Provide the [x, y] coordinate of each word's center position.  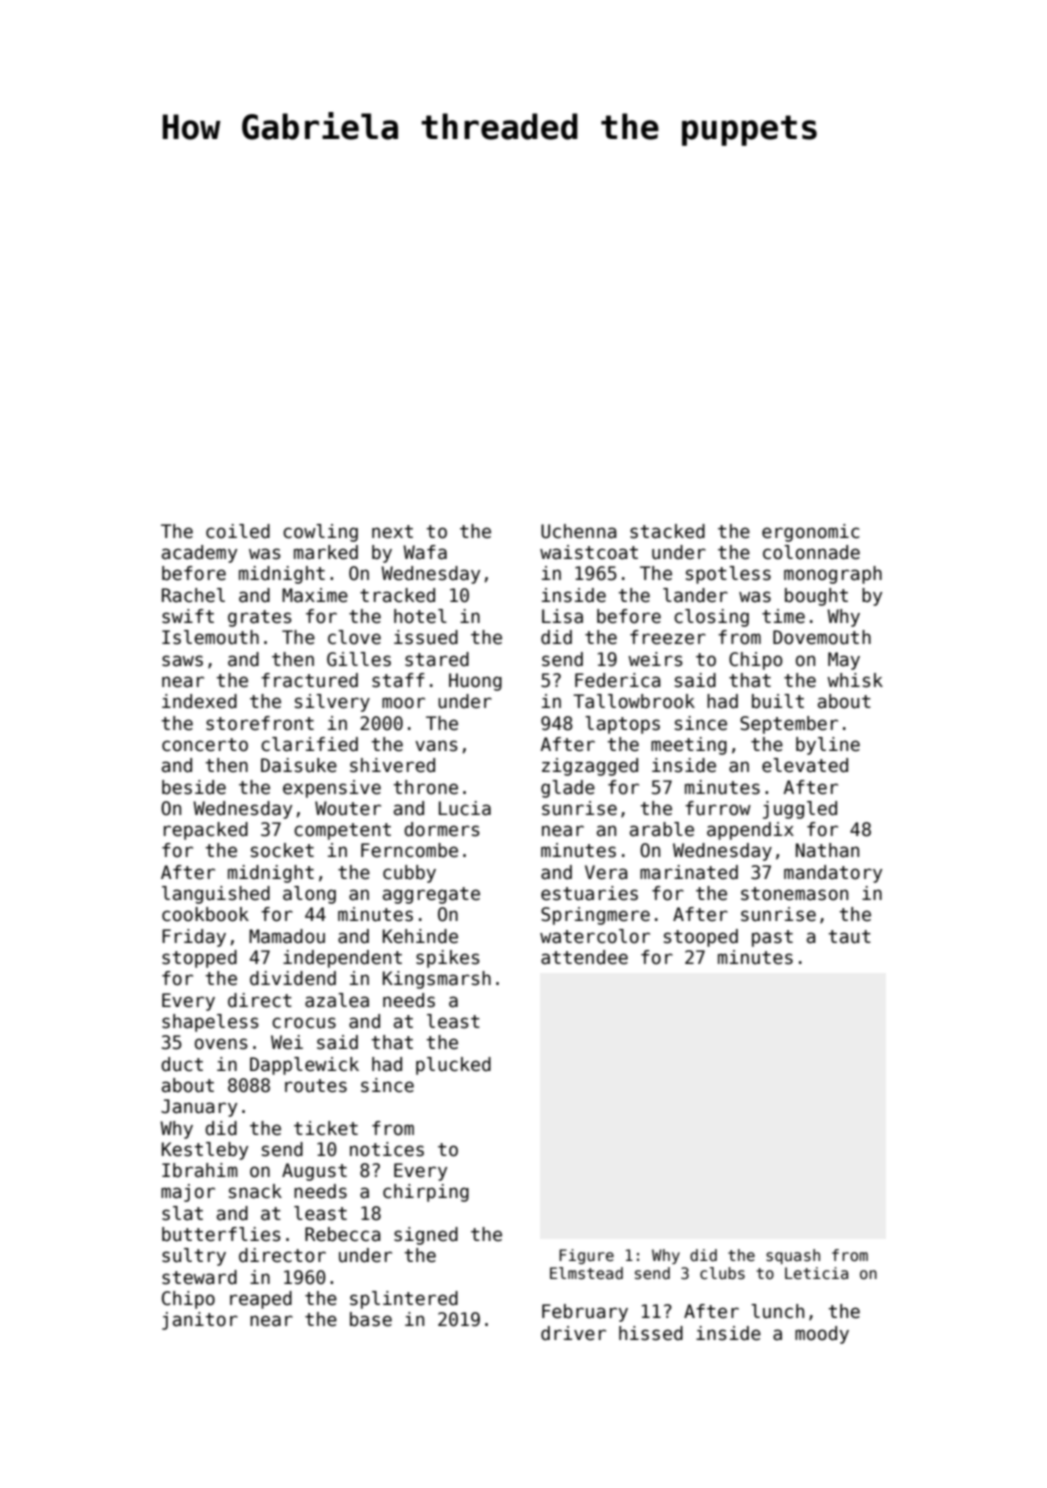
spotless [728, 575]
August [314, 1172]
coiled [238, 531]
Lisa [562, 616]
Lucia [465, 808]
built [778, 701]
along [309, 895]
